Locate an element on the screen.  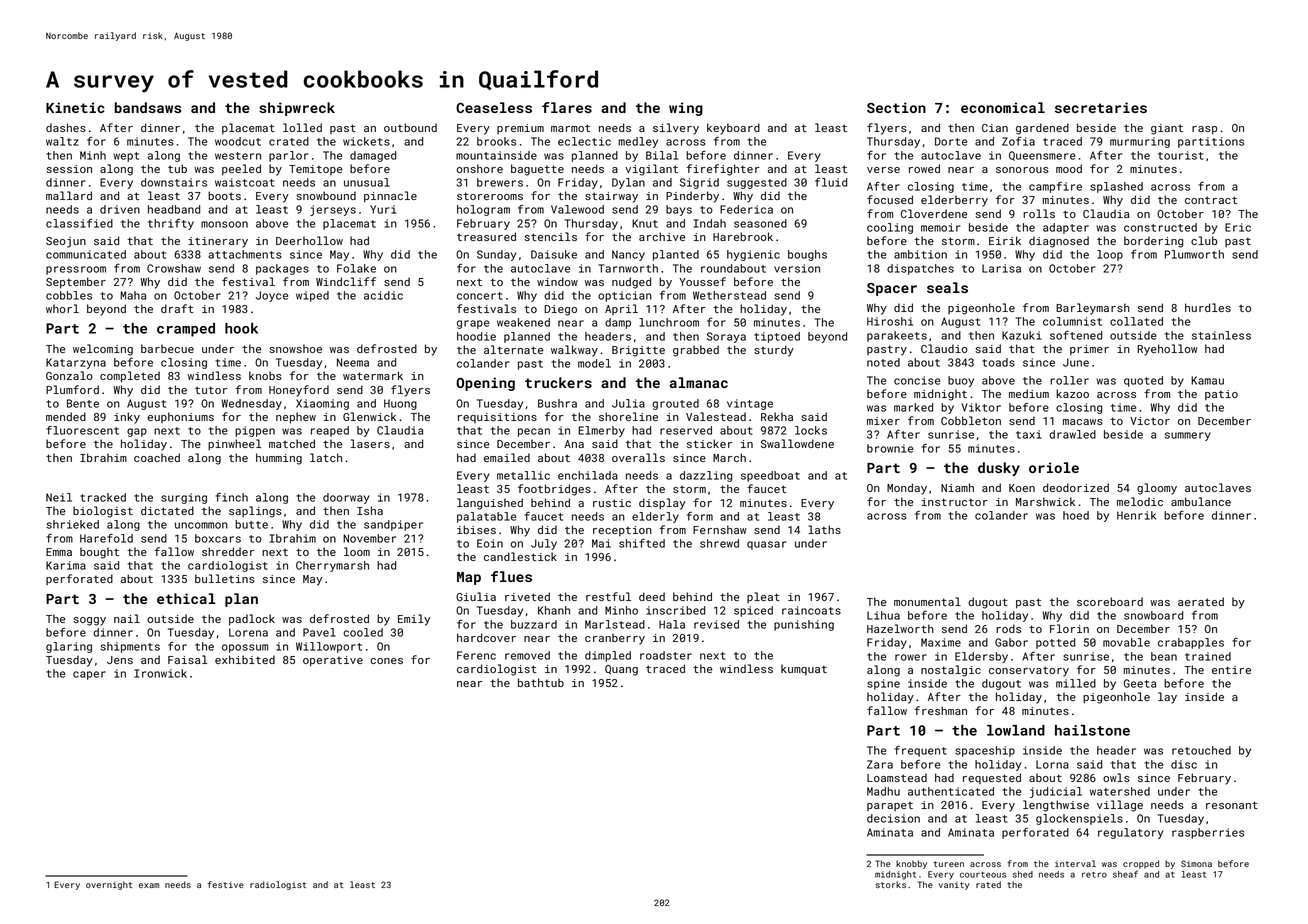
Ceaseless is located at coordinates (494, 107).
